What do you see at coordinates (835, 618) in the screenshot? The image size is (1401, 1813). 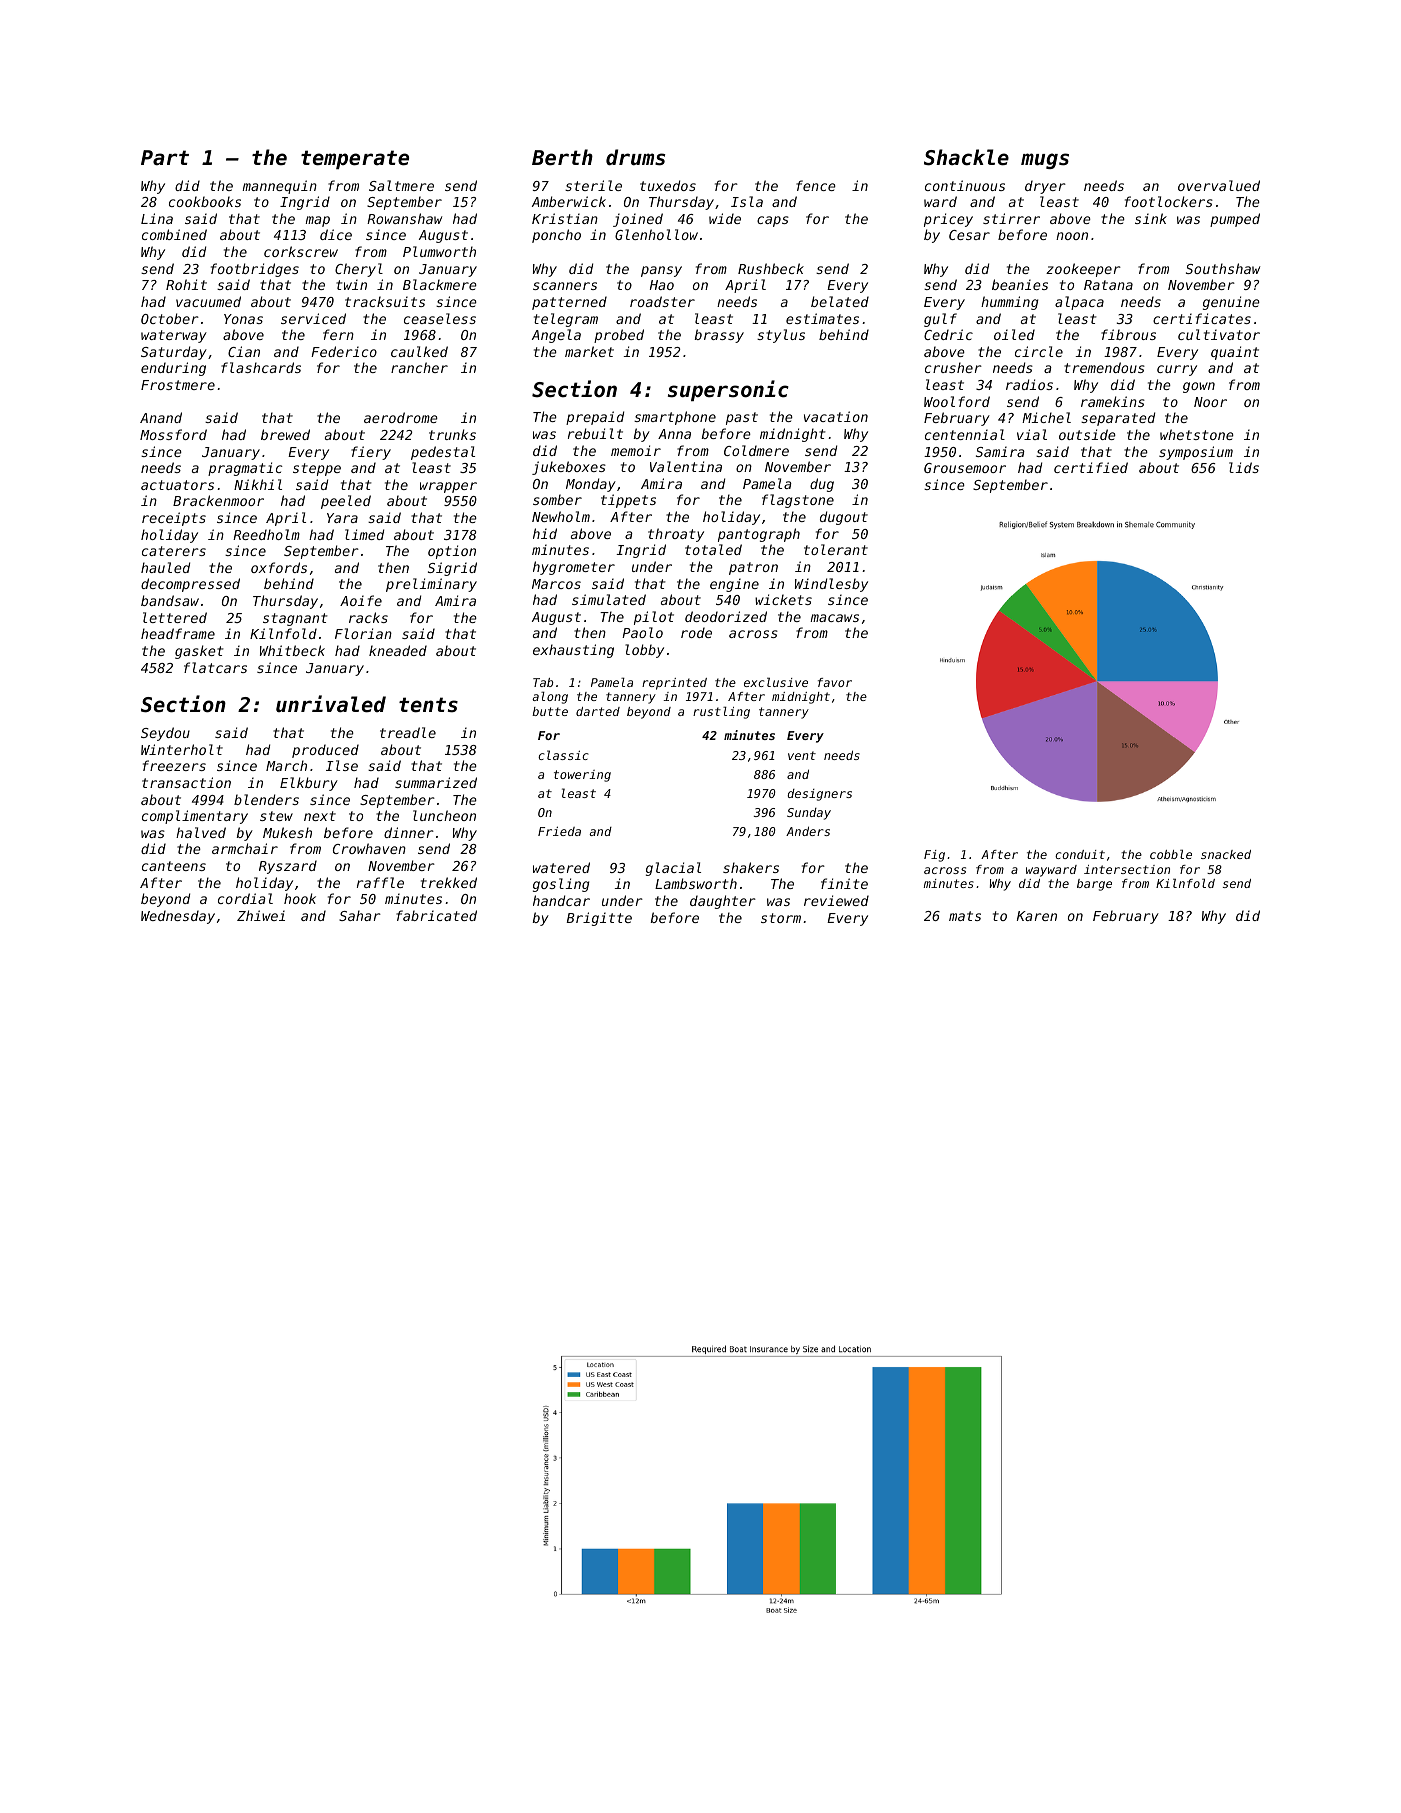 I see `macaws` at bounding box center [835, 618].
